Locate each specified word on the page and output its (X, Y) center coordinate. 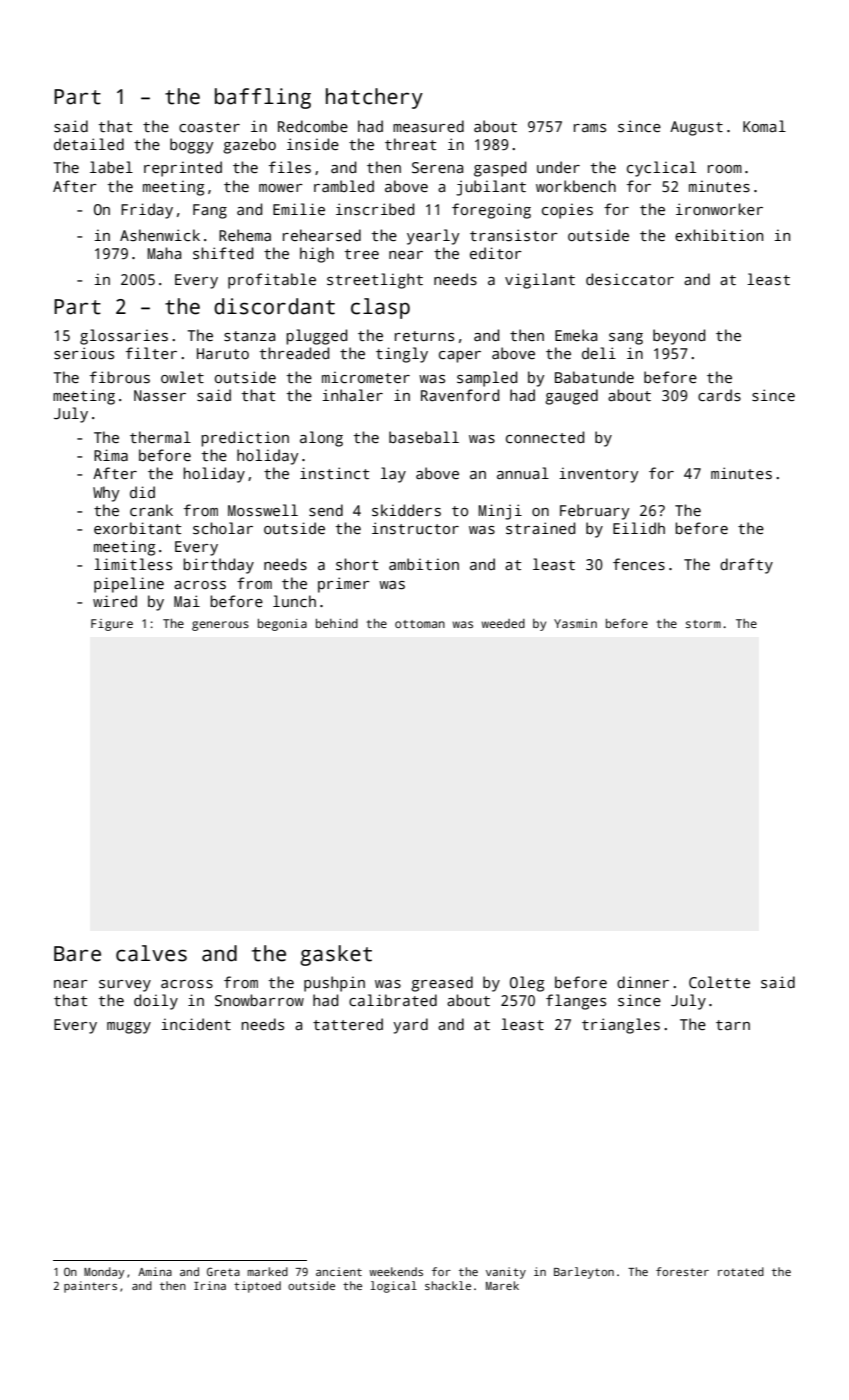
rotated (741, 1271)
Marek (502, 1285)
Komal (764, 126)
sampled (487, 379)
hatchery (374, 98)
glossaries (124, 337)
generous (220, 626)
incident (196, 1024)
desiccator (630, 279)
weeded (503, 623)
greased (442, 984)
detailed (89, 144)
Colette (719, 982)
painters (90, 1287)
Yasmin (575, 623)
